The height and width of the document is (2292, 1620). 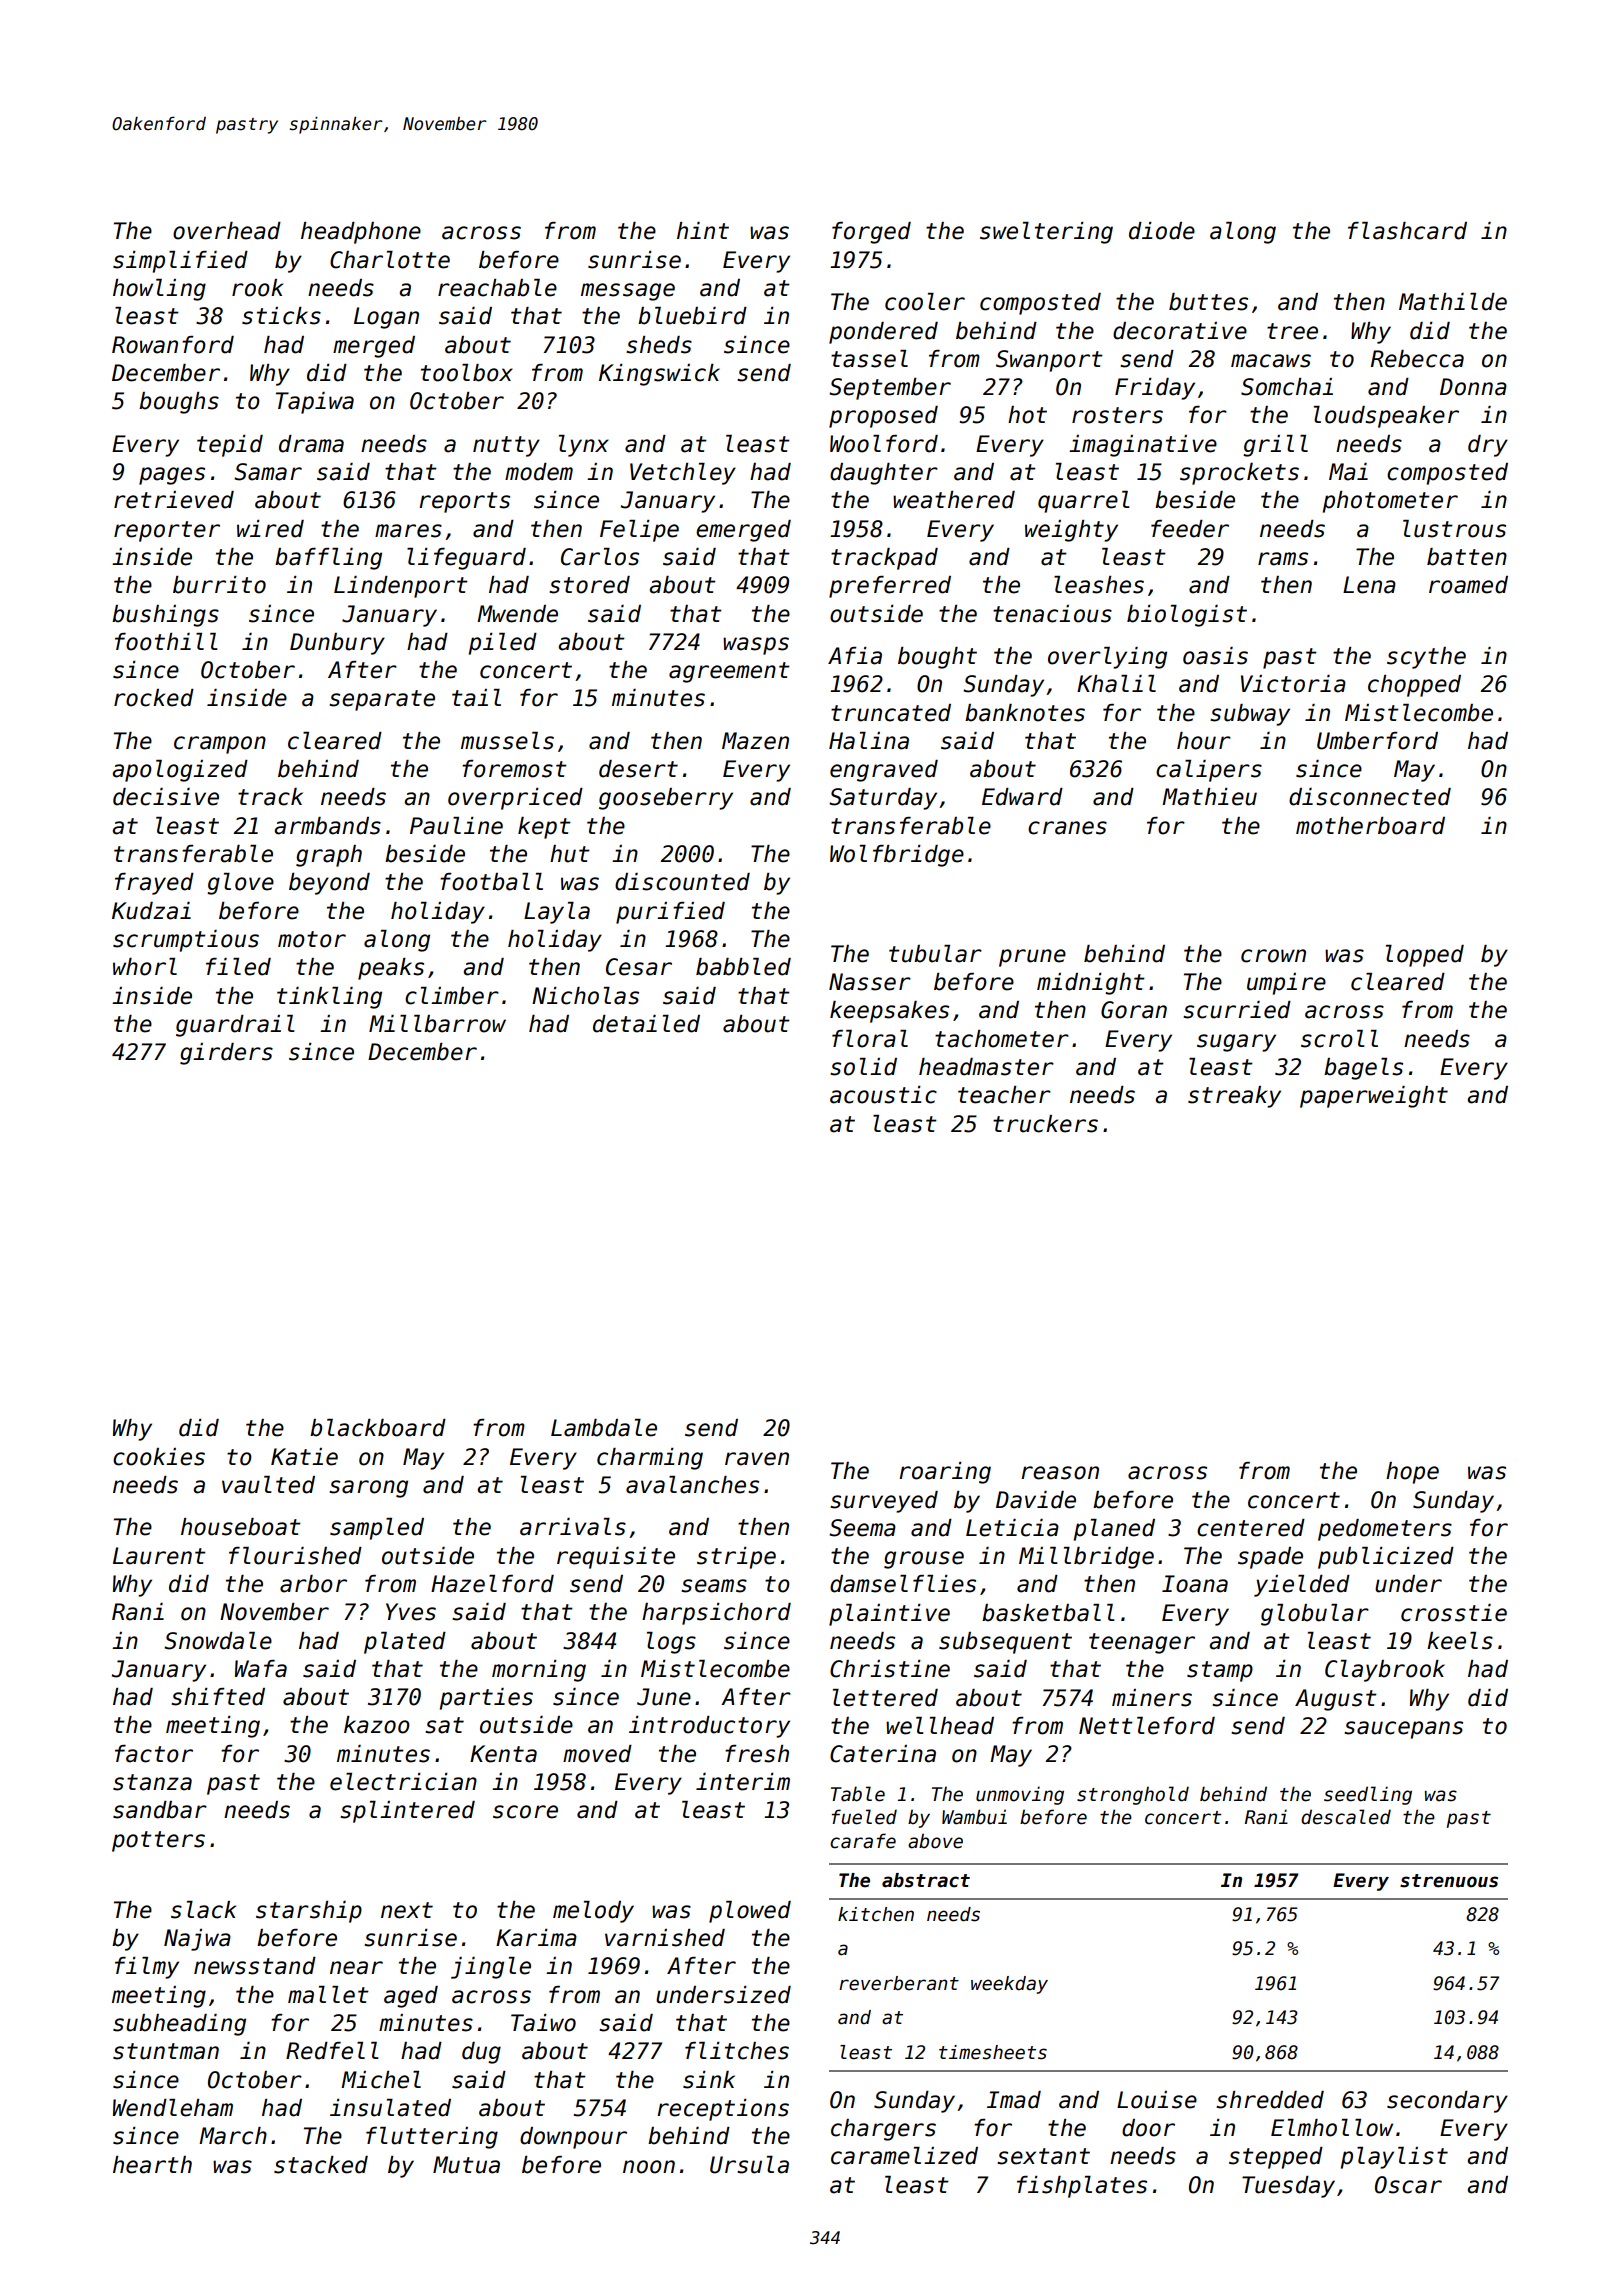 I want to click on subway, so click(x=1250, y=715).
